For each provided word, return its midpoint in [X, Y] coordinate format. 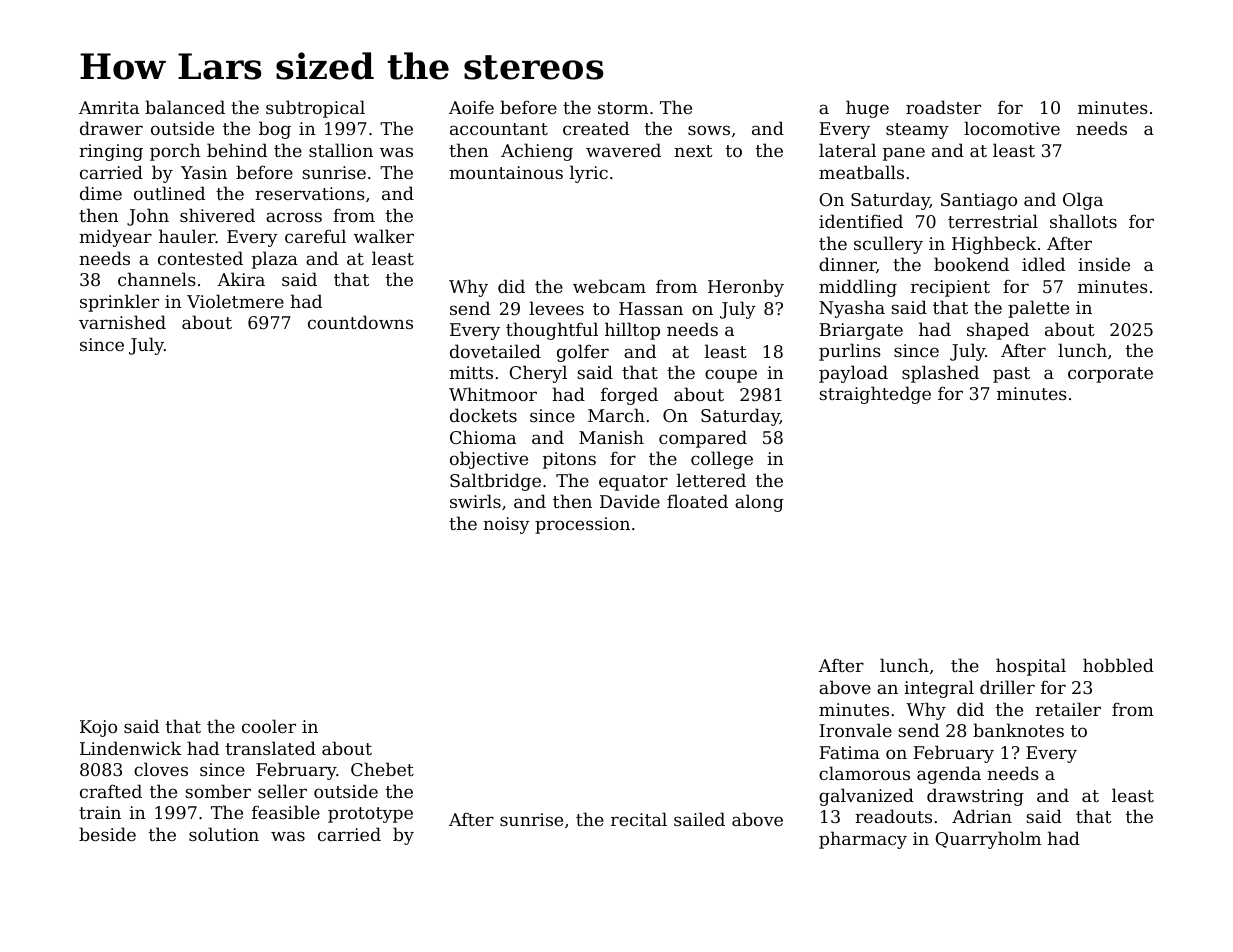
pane [904, 154]
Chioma [483, 437]
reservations [310, 193]
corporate [1110, 375]
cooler [269, 726]
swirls [475, 501]
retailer [1068, 709]
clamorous [864, 773]
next [693, 151]
